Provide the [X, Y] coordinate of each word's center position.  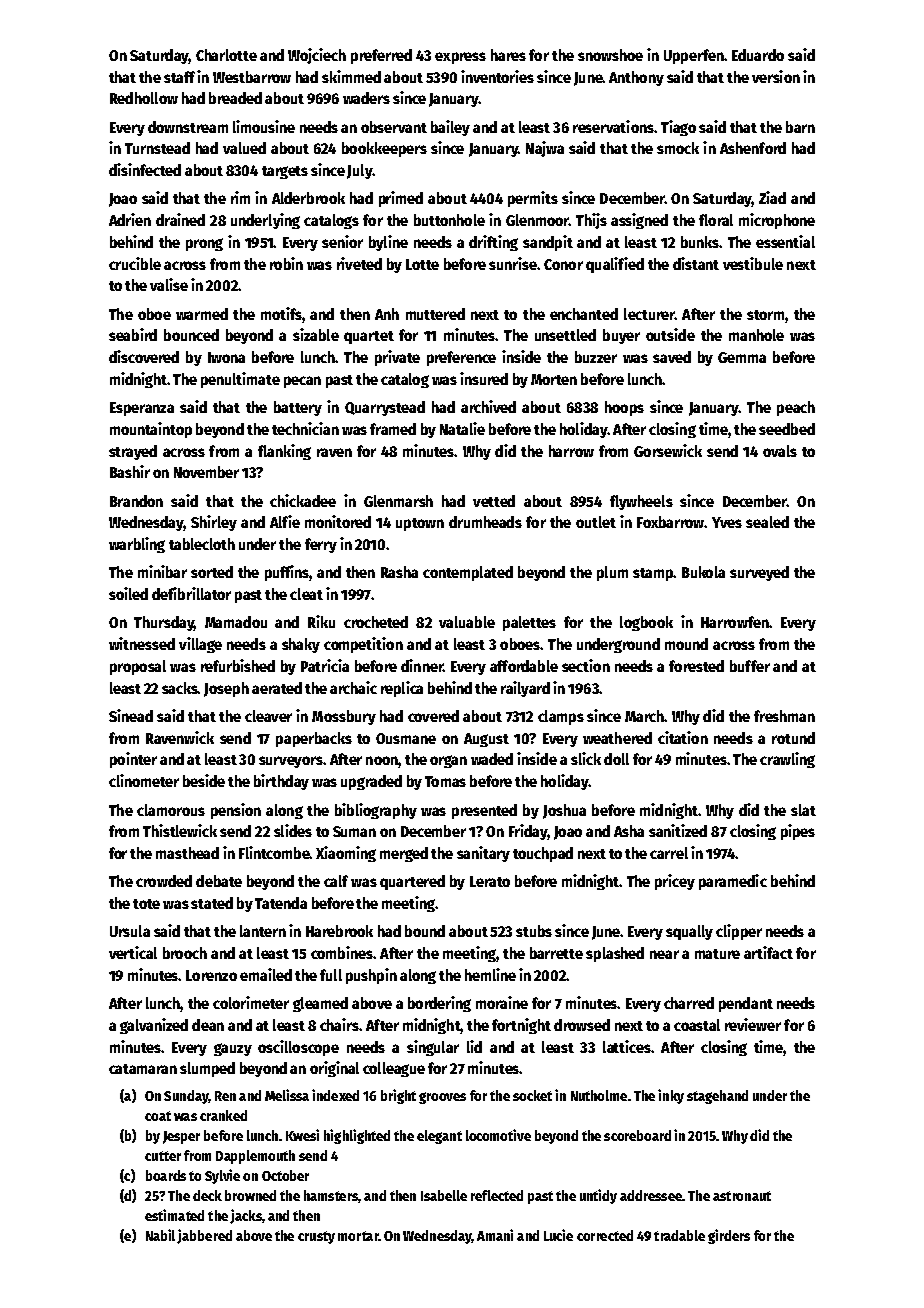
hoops [624, 408]
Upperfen [693, 56]
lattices [627, 1046]
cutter [163, 1156]
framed [393, 429]
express [460, 58]
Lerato [490, 881]
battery [298, 408]
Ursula [130, 931]
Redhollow [144, 98]
